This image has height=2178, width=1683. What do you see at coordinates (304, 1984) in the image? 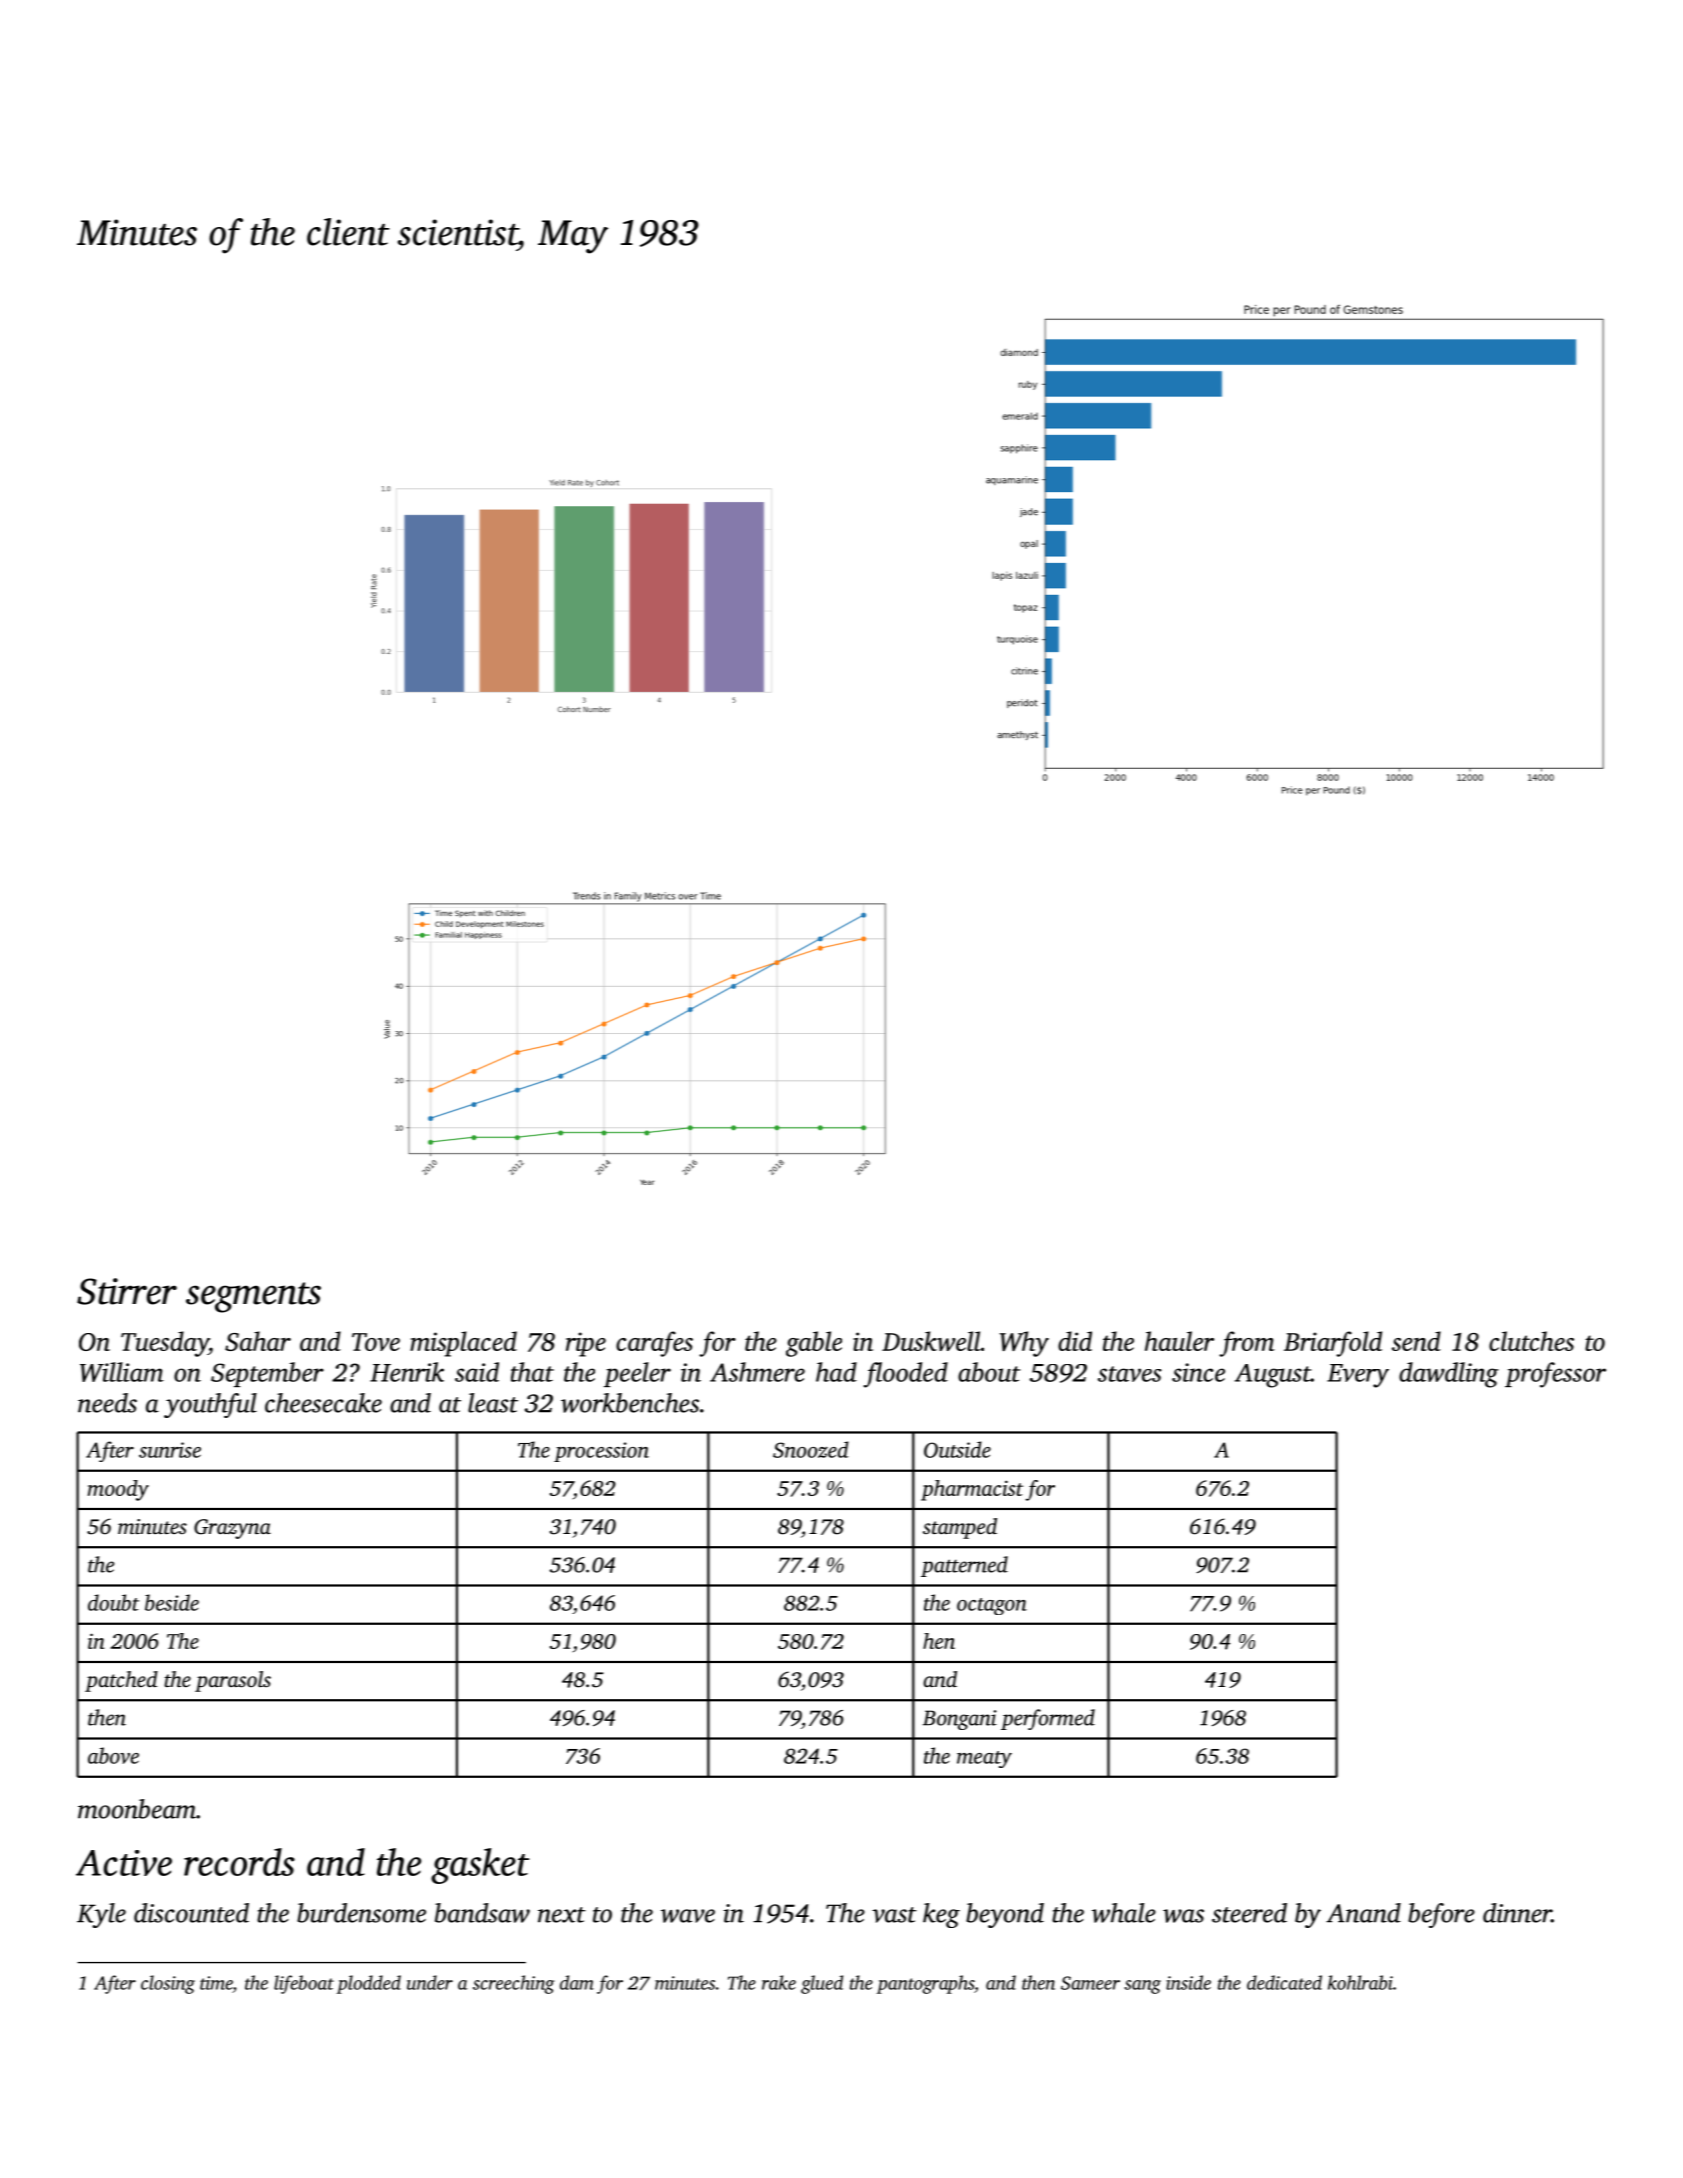
I see `lifeboat` at bounding box center [304, 1984].
